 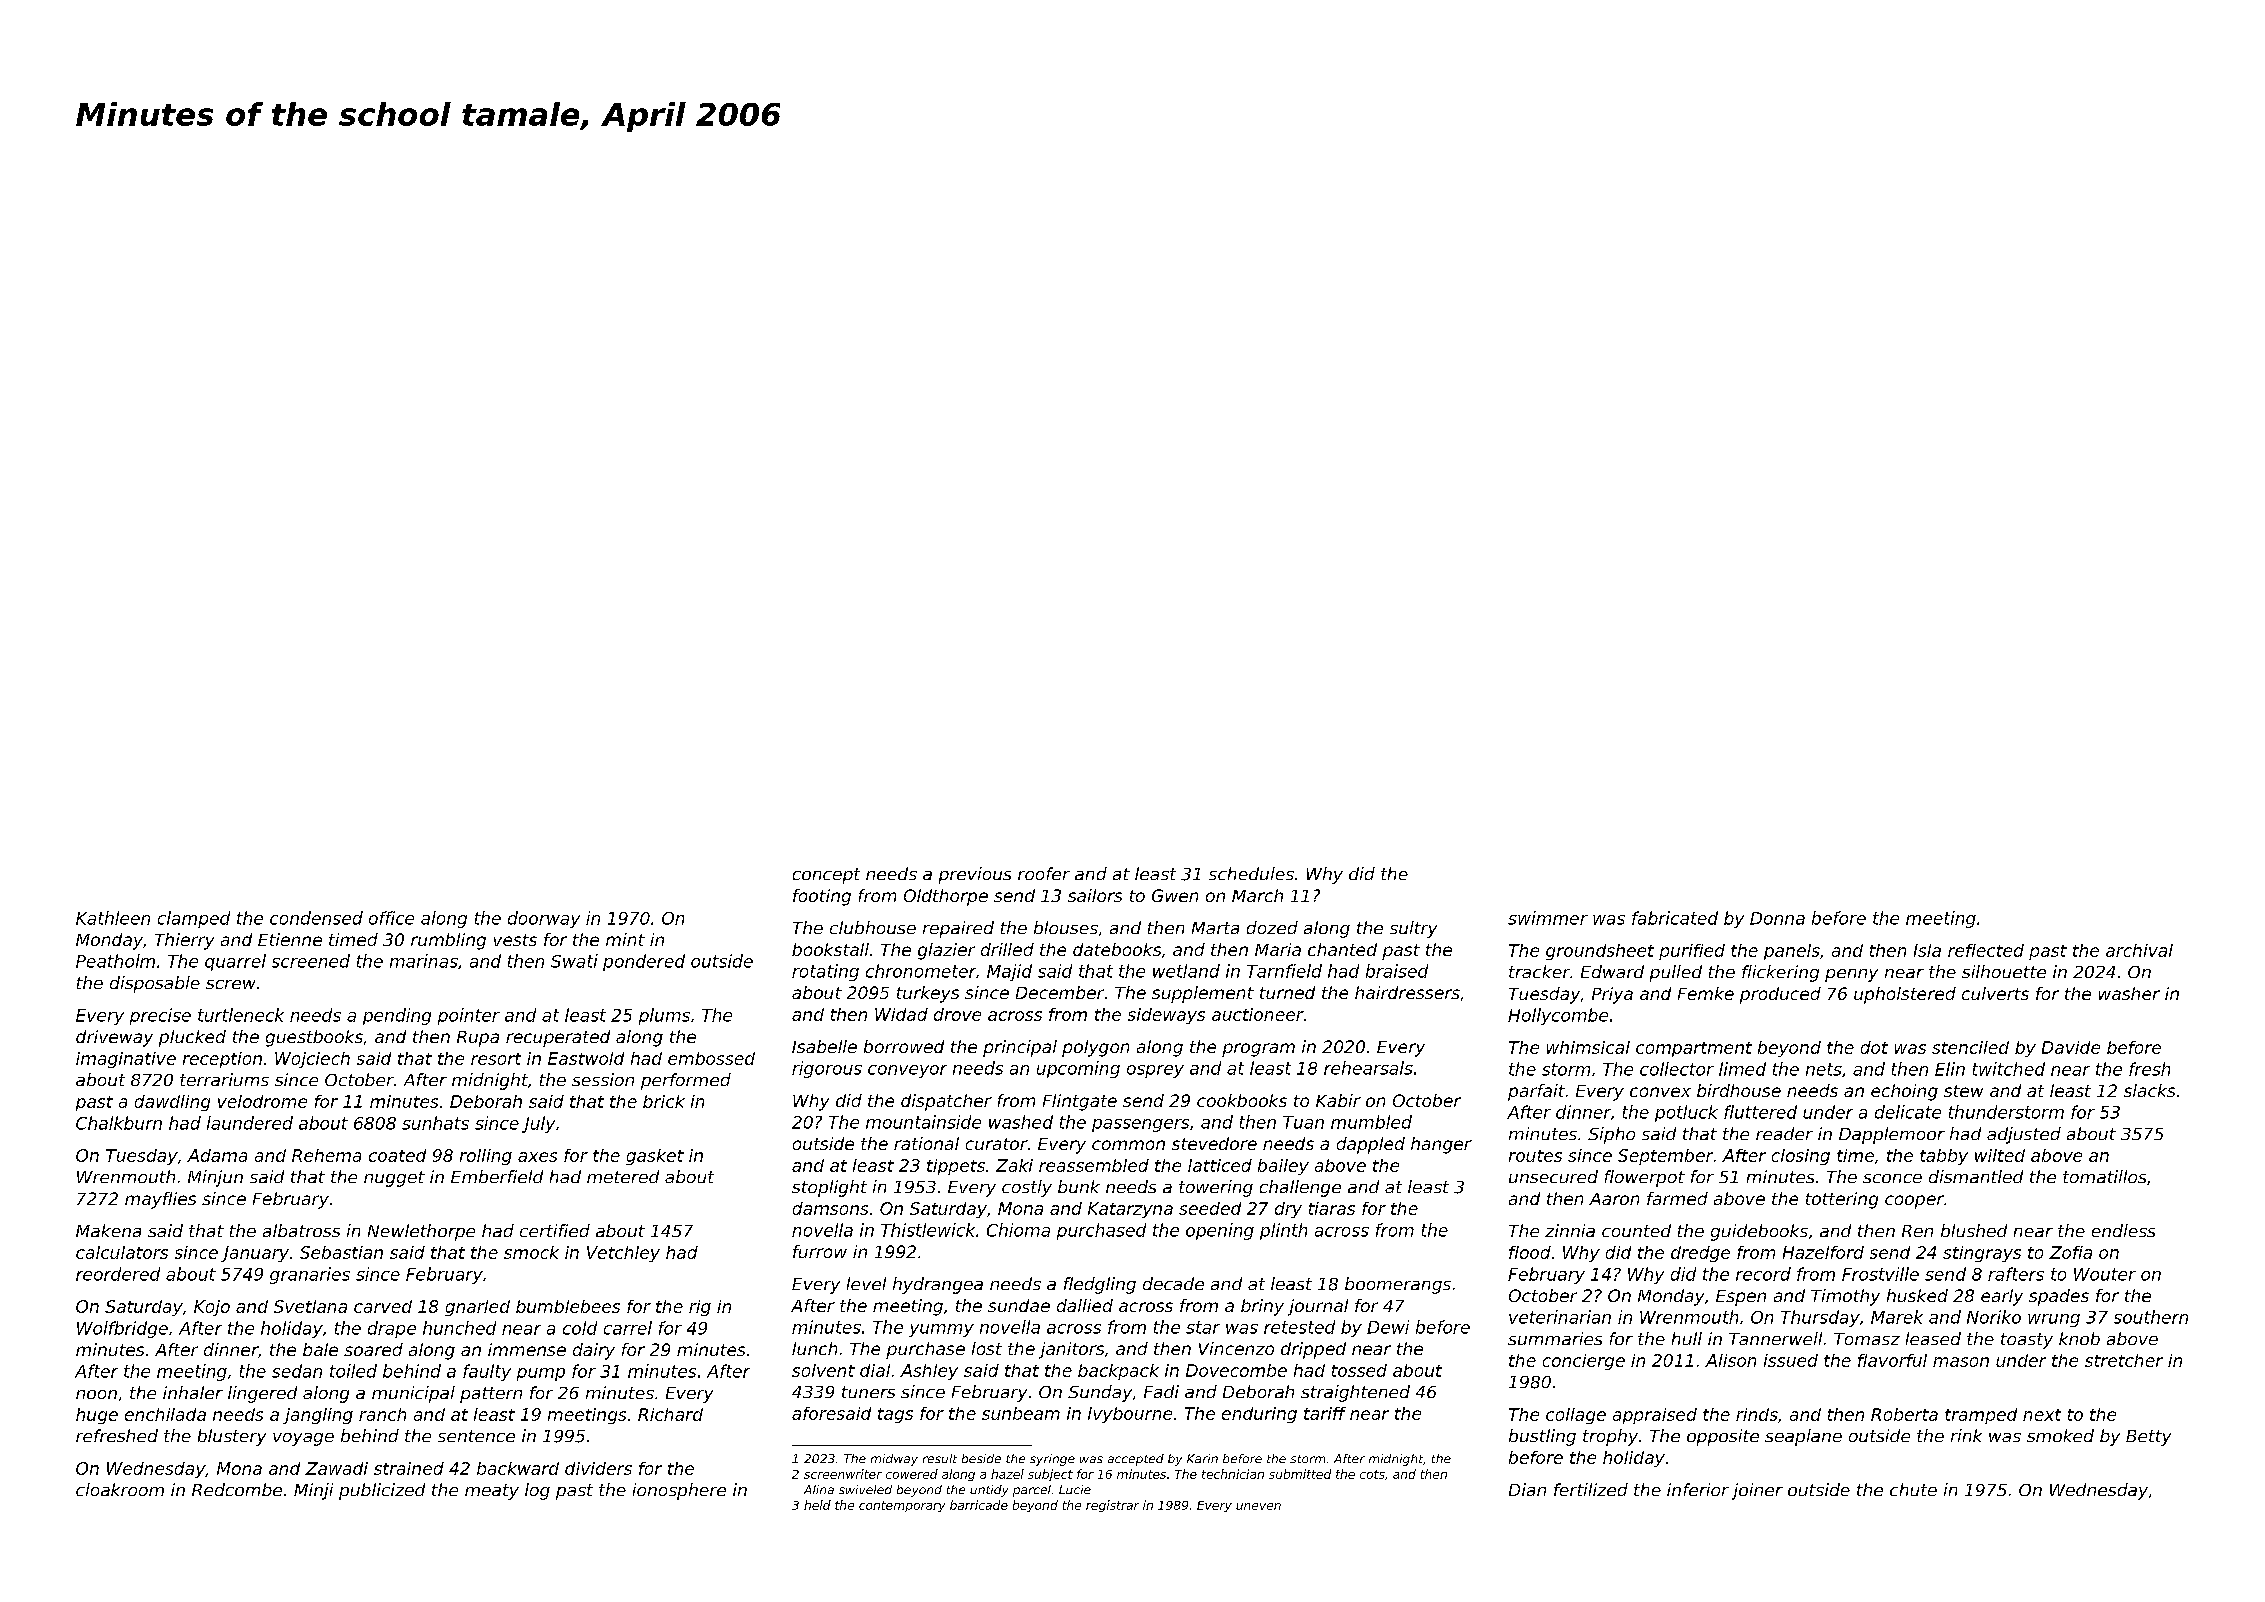 I want to click on ionosphere, so click(x=679, y=1491).
